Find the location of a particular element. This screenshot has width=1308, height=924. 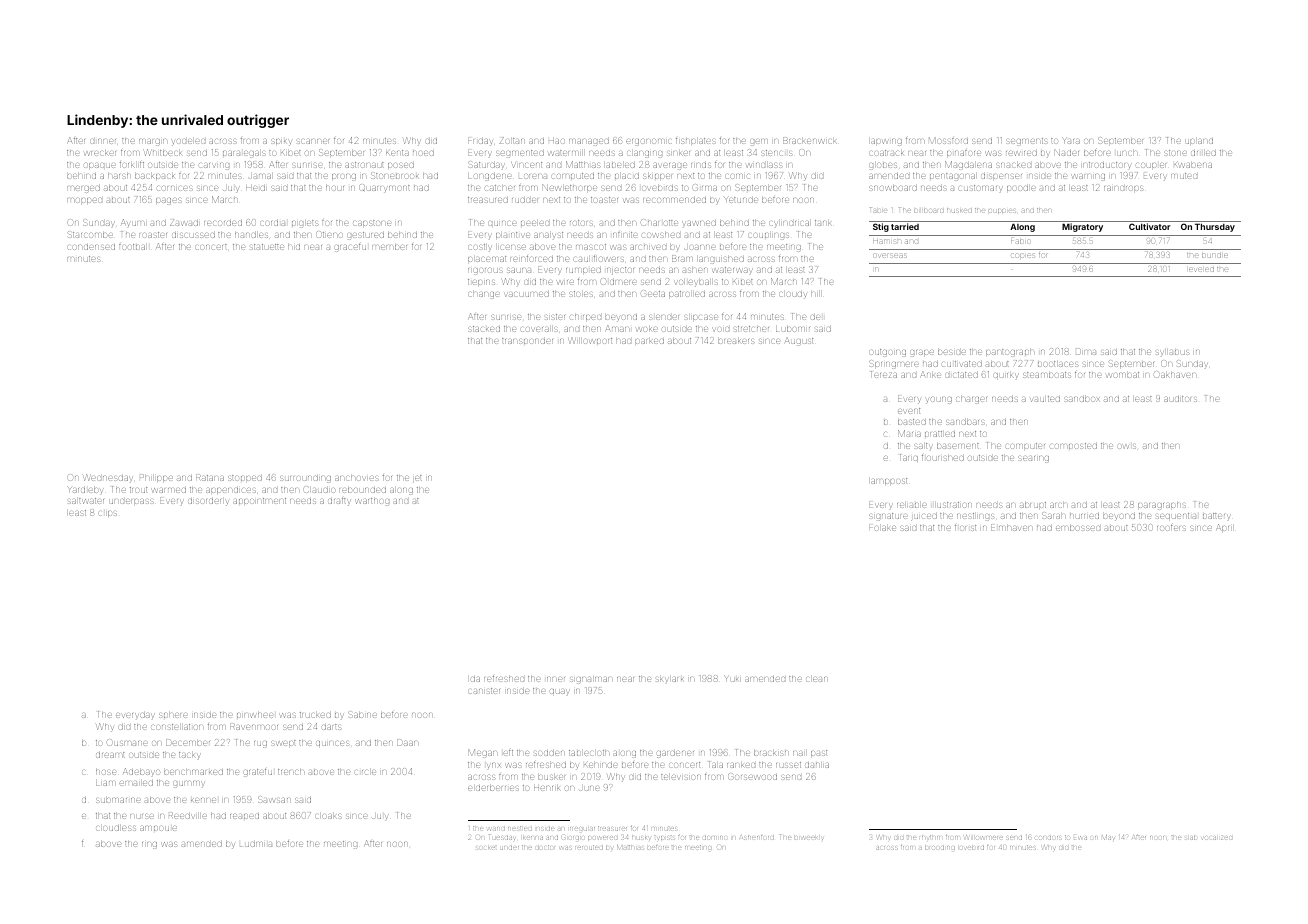

gummy is located at coordinates (189, 784).
